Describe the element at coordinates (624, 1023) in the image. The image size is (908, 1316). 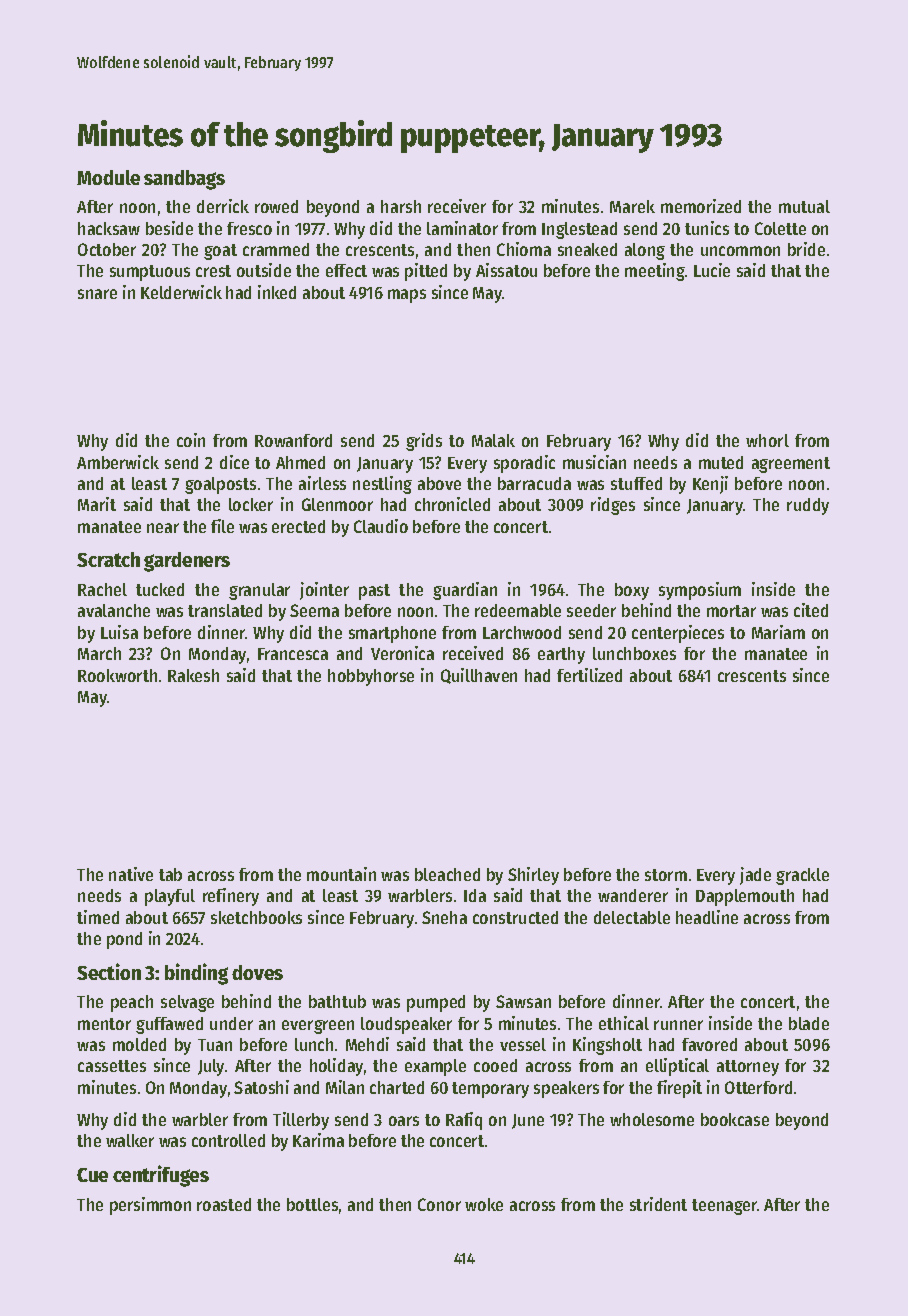
I see `ethical` at that location.
